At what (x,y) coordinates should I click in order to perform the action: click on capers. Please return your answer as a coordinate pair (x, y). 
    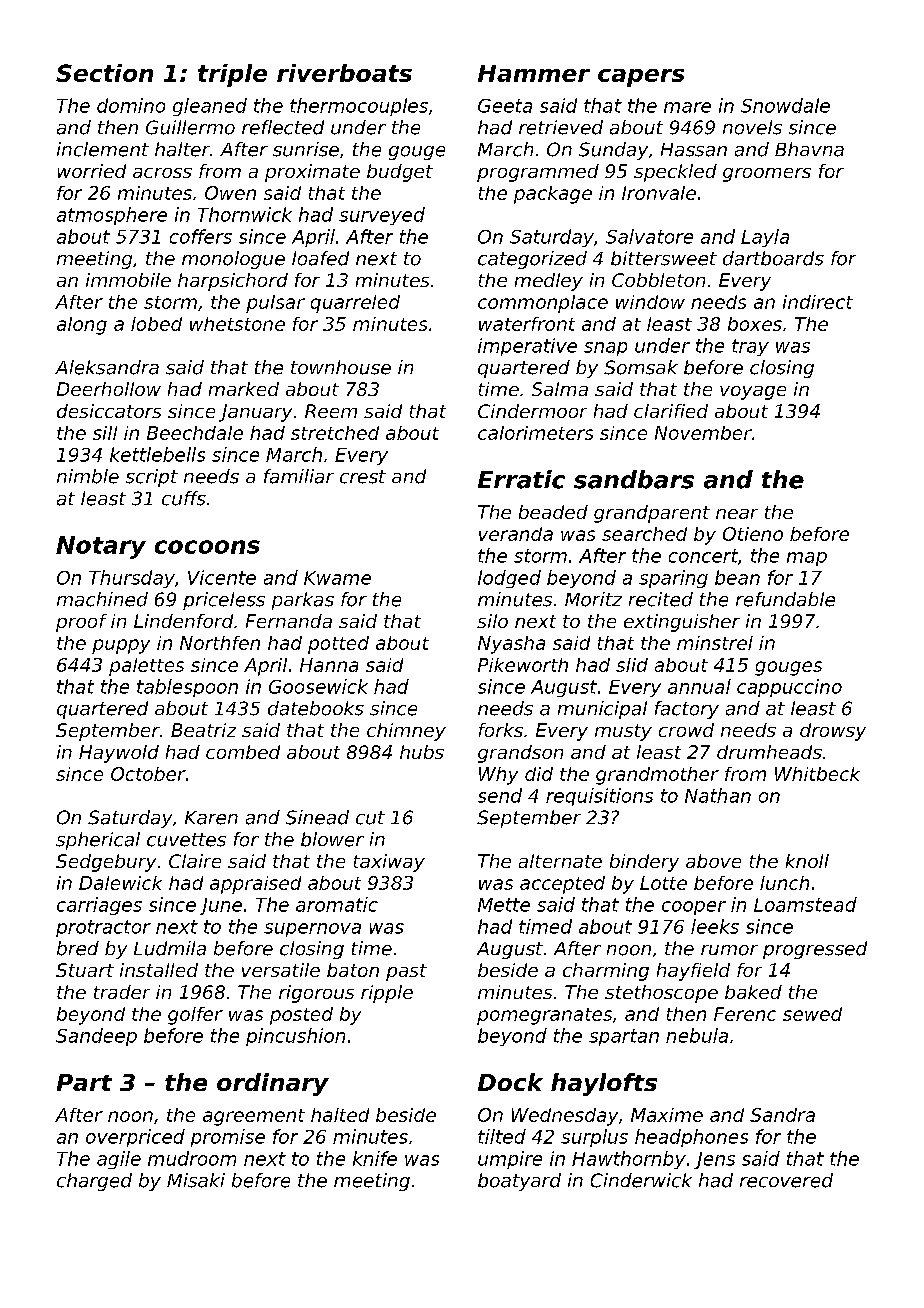
    Looking at the image, I should click on (641, 78).
